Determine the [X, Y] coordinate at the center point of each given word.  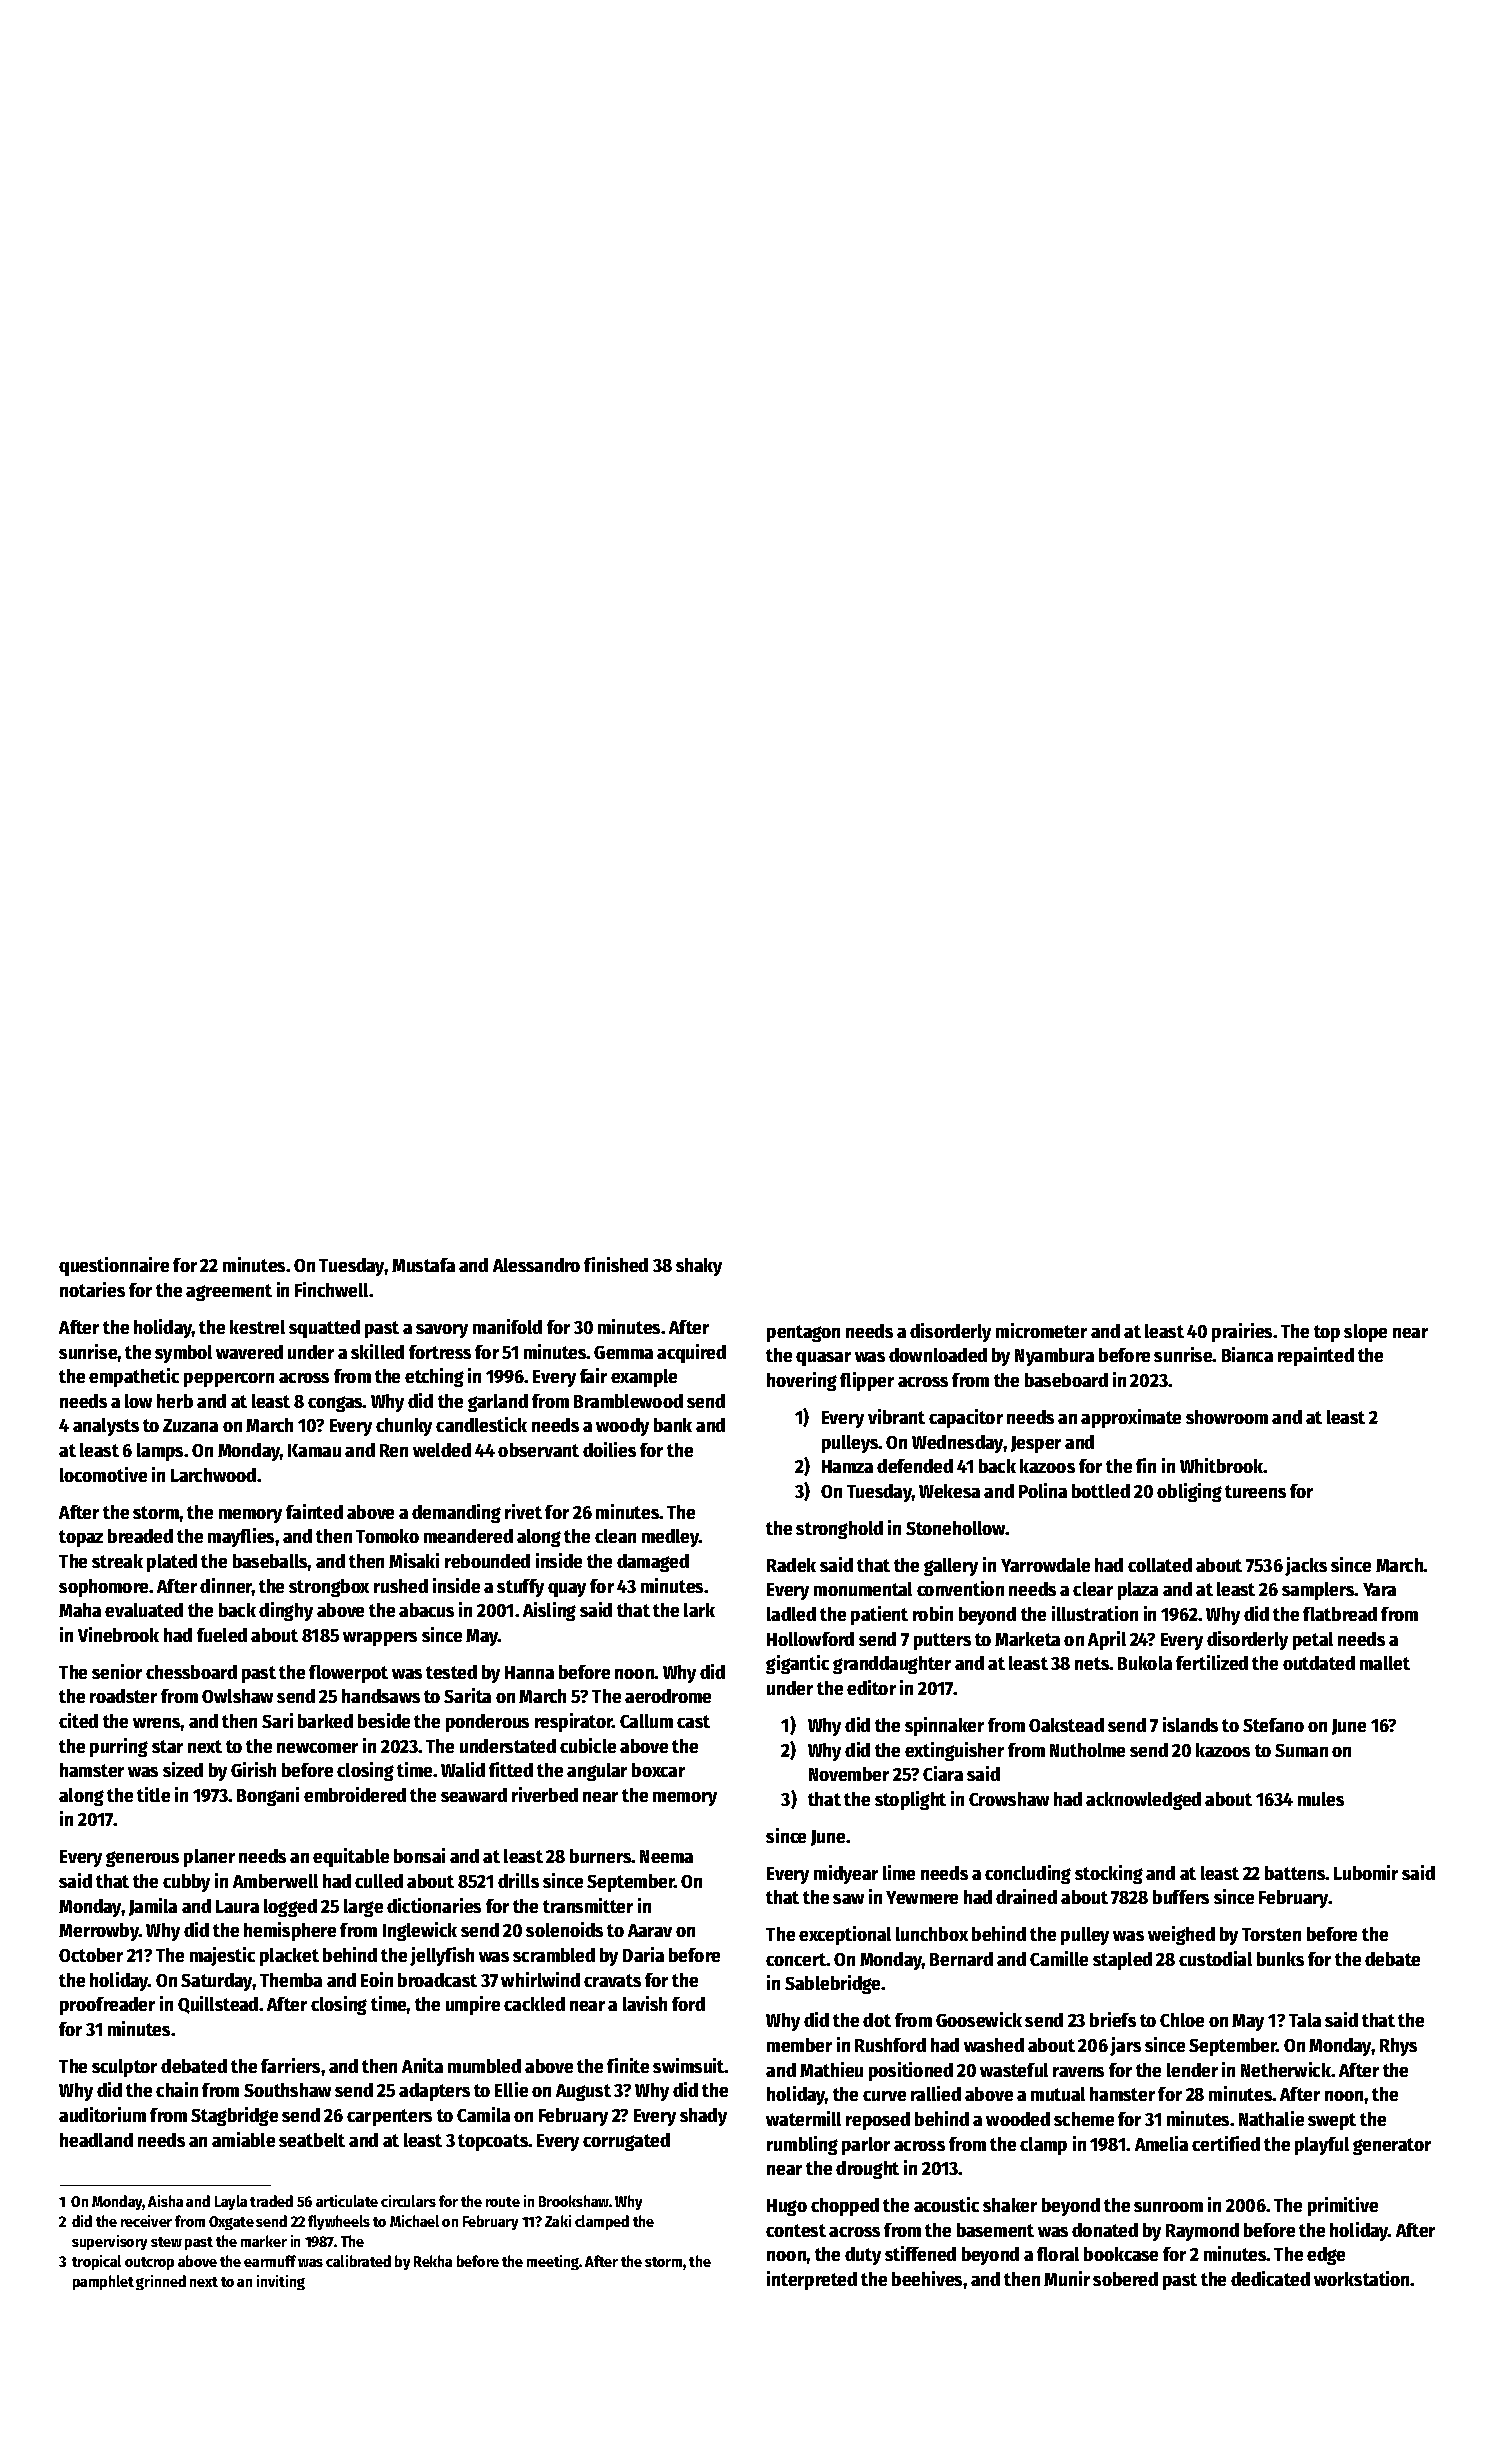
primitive [1343, 2206]
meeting [553, 2262]
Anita [422, 2065]
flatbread [1340, 1614]
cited [78, 1720]
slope [1365, 1333]
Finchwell [331, 1289]
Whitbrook [1222, 1465]
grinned [161, 2282]
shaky [699, 1267]
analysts [106, 1427]
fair [593, 1375]
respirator [574, 1722]
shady [703, 2117]
